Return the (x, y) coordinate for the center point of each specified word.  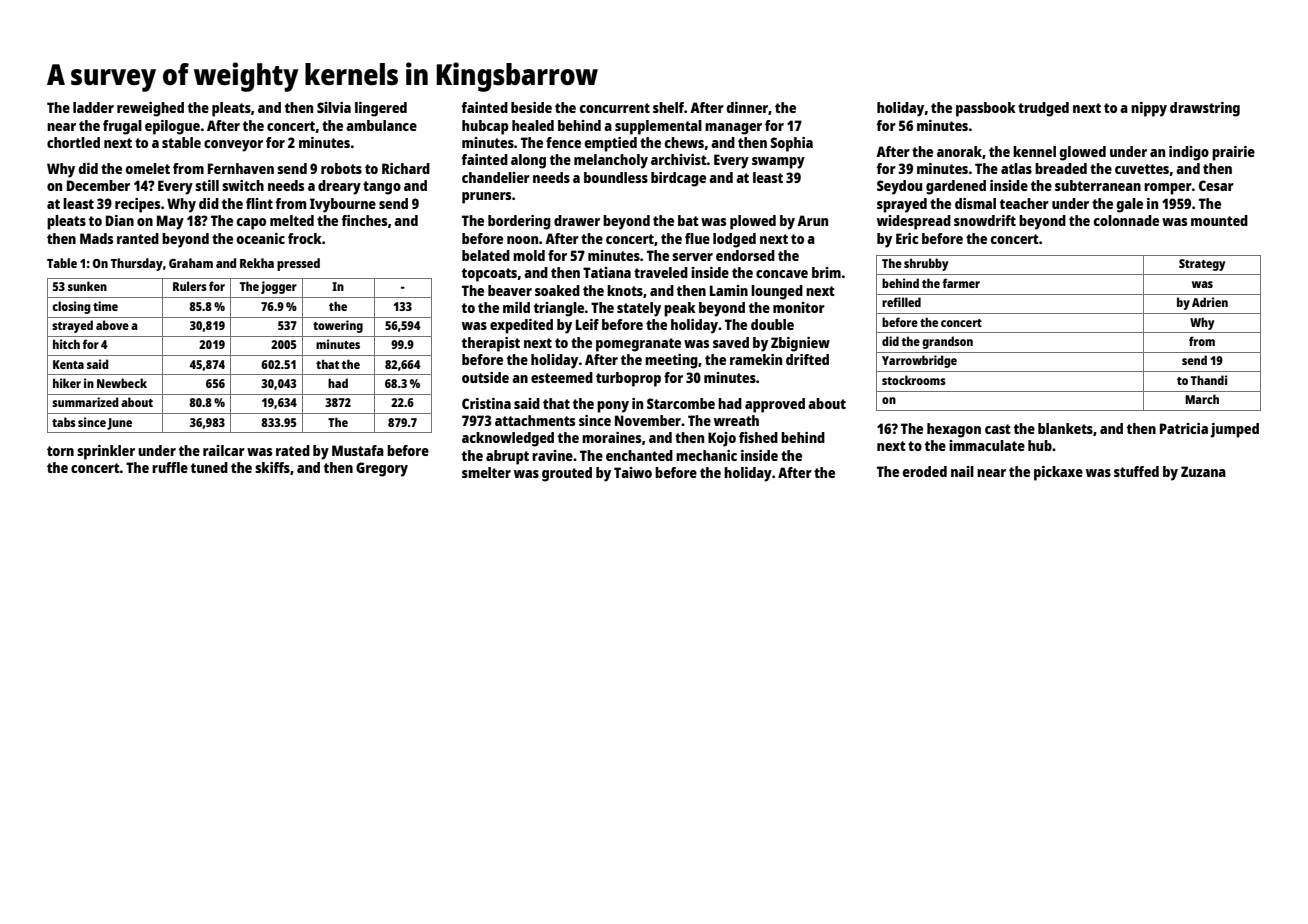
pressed (298, 264)
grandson (947, 342)
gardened (956, 187)
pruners (486, 198)
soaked (557, 290)
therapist (491, 344)
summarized (85, 402)
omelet (148, 168)
